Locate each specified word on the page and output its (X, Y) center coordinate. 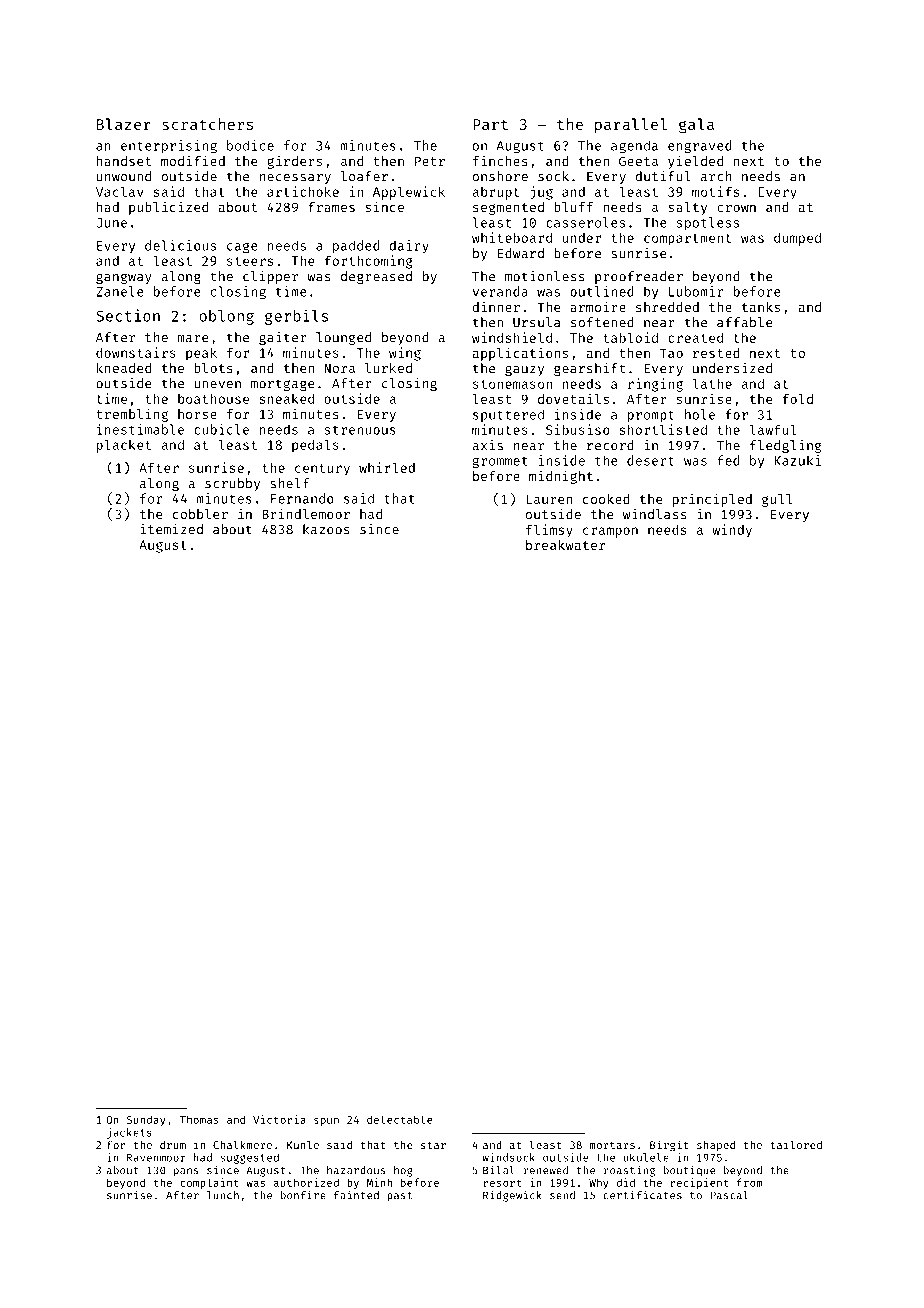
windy (732, 531)
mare (193, 339)
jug (541, 193)
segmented (508, 208)
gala (696, 126)
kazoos (326, 529)
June (111, 223)
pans (186, 1172)
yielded (695, 162)
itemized (171, 529)
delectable (400, 1119)
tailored (796, 1144)
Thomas (199, 1119)
